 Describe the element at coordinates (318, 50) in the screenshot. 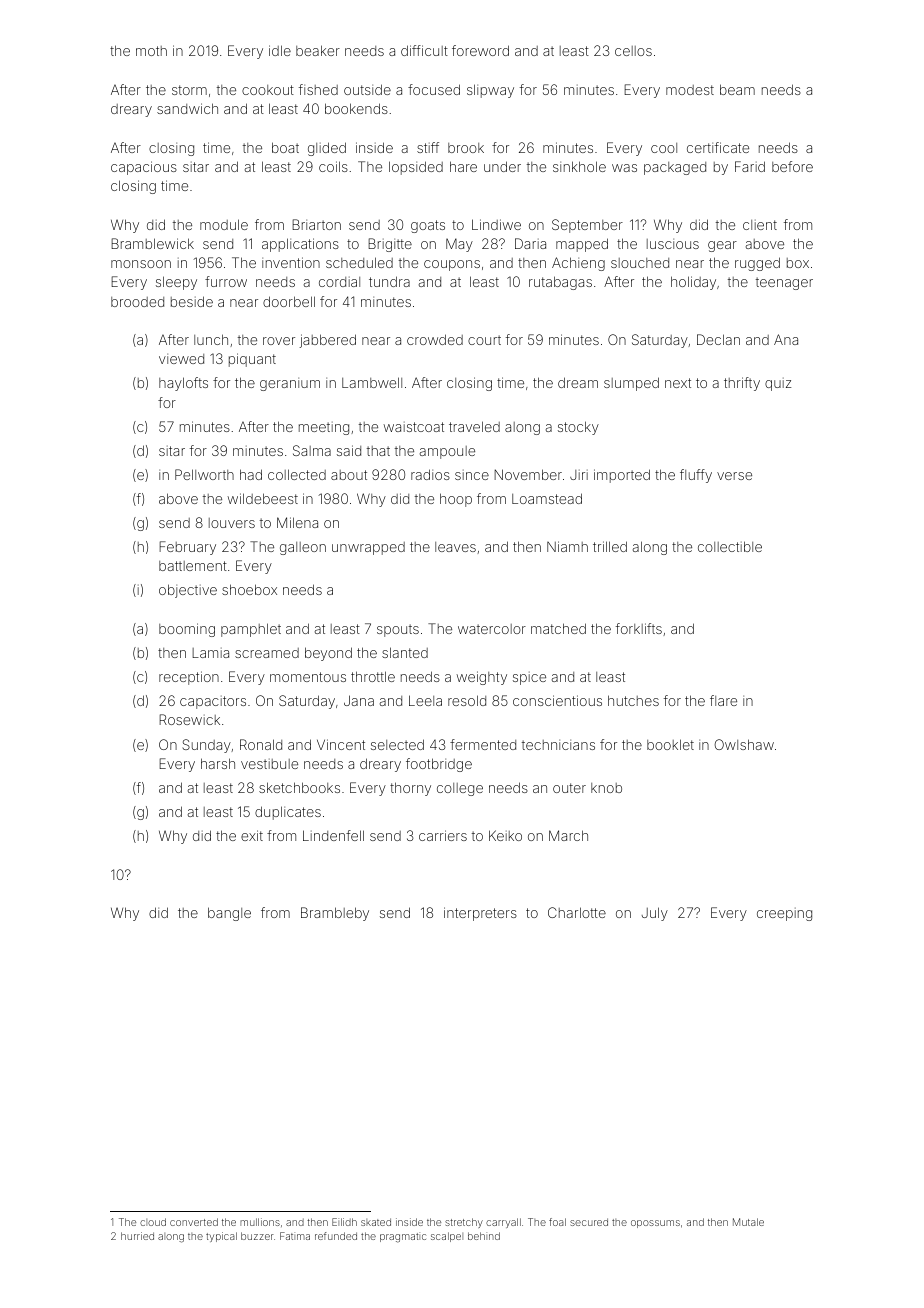

I see `beaker` at that location.
